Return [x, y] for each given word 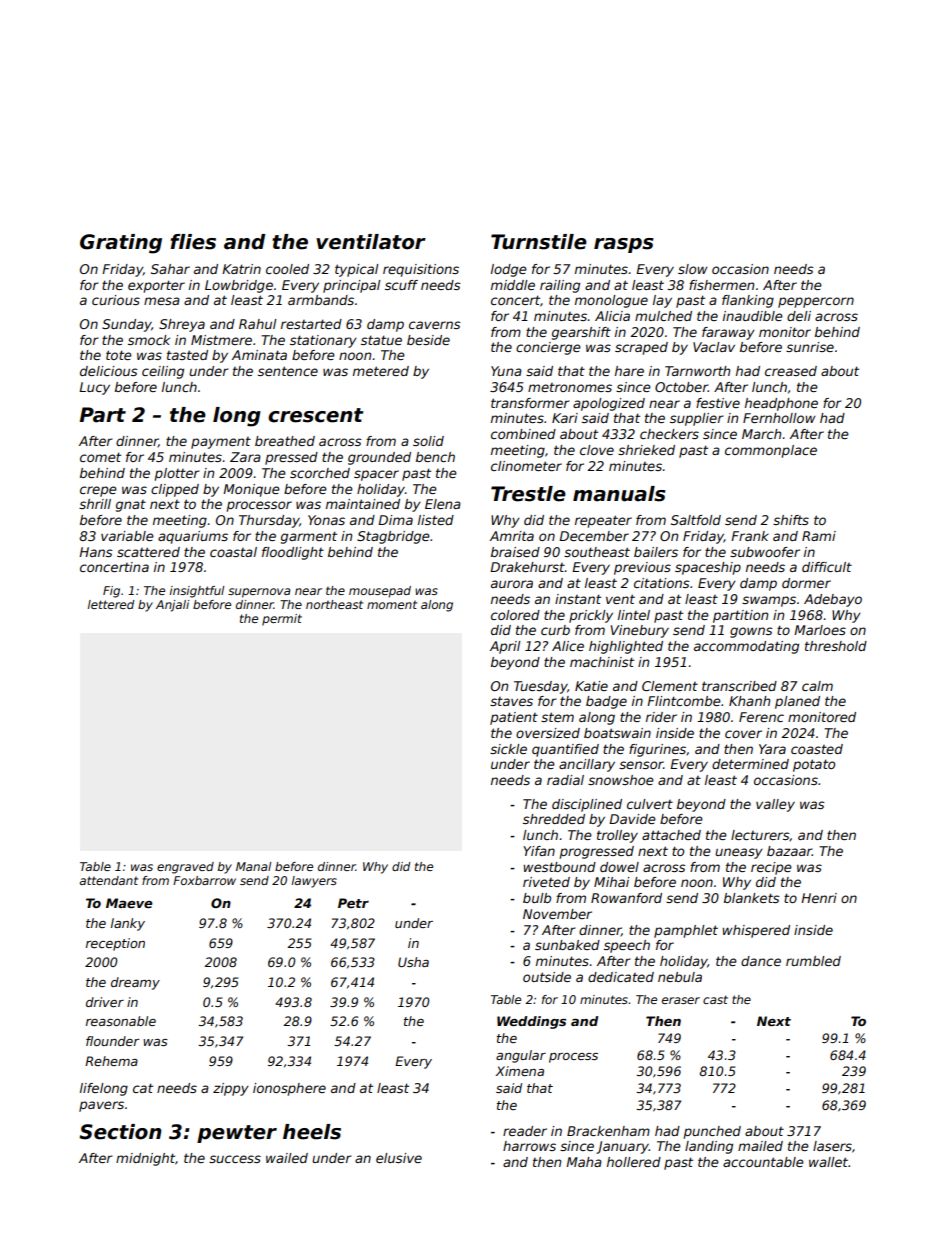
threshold [836, 646]
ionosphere [289, 1089]
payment [221, 443]
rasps [624, 245]
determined [750, 764]
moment [392, 605]
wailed [287, 1158]
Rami [819, 536]
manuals [619, 494]
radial [565, 780]
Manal [253, 866]
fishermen [721, 285]
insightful [197, 592]
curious [116, 300]
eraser [681, 1000]
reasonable [121, 1021]
